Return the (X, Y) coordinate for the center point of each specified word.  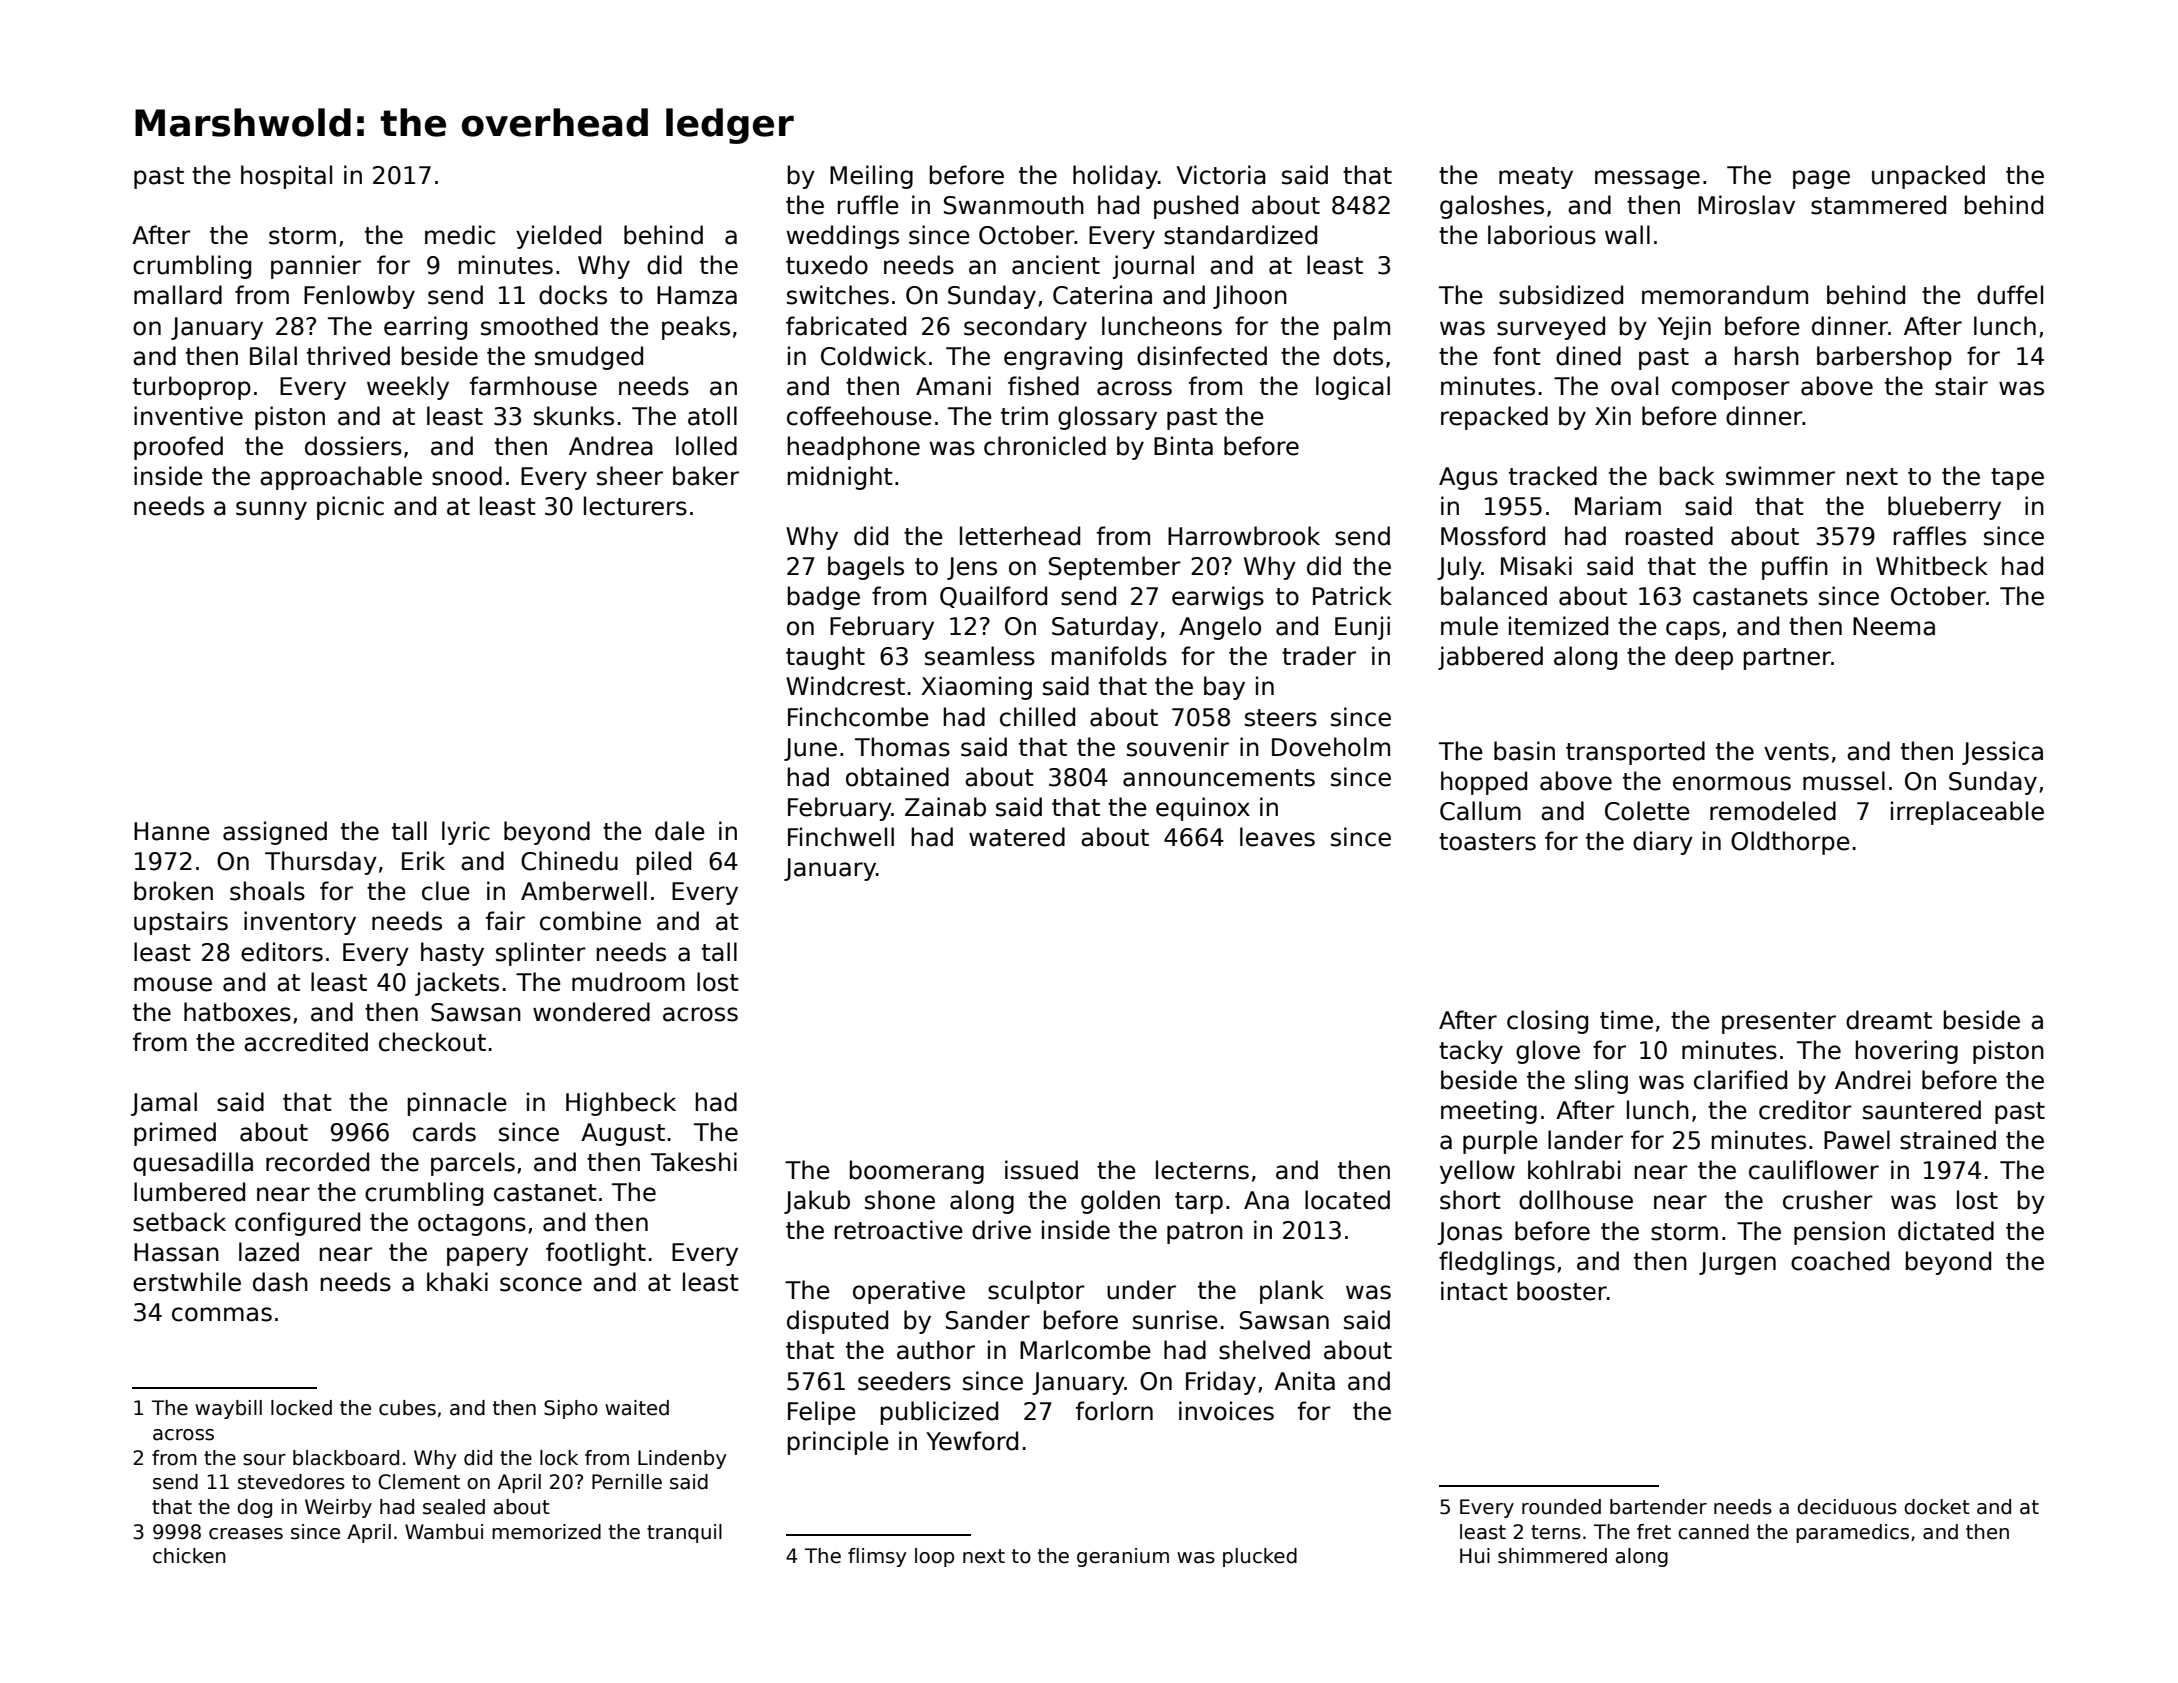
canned (1713, 1532)
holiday (1115, 177)
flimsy (877, 1557)
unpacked (1928, 177)
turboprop (192, 388)
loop (934, 1557)
